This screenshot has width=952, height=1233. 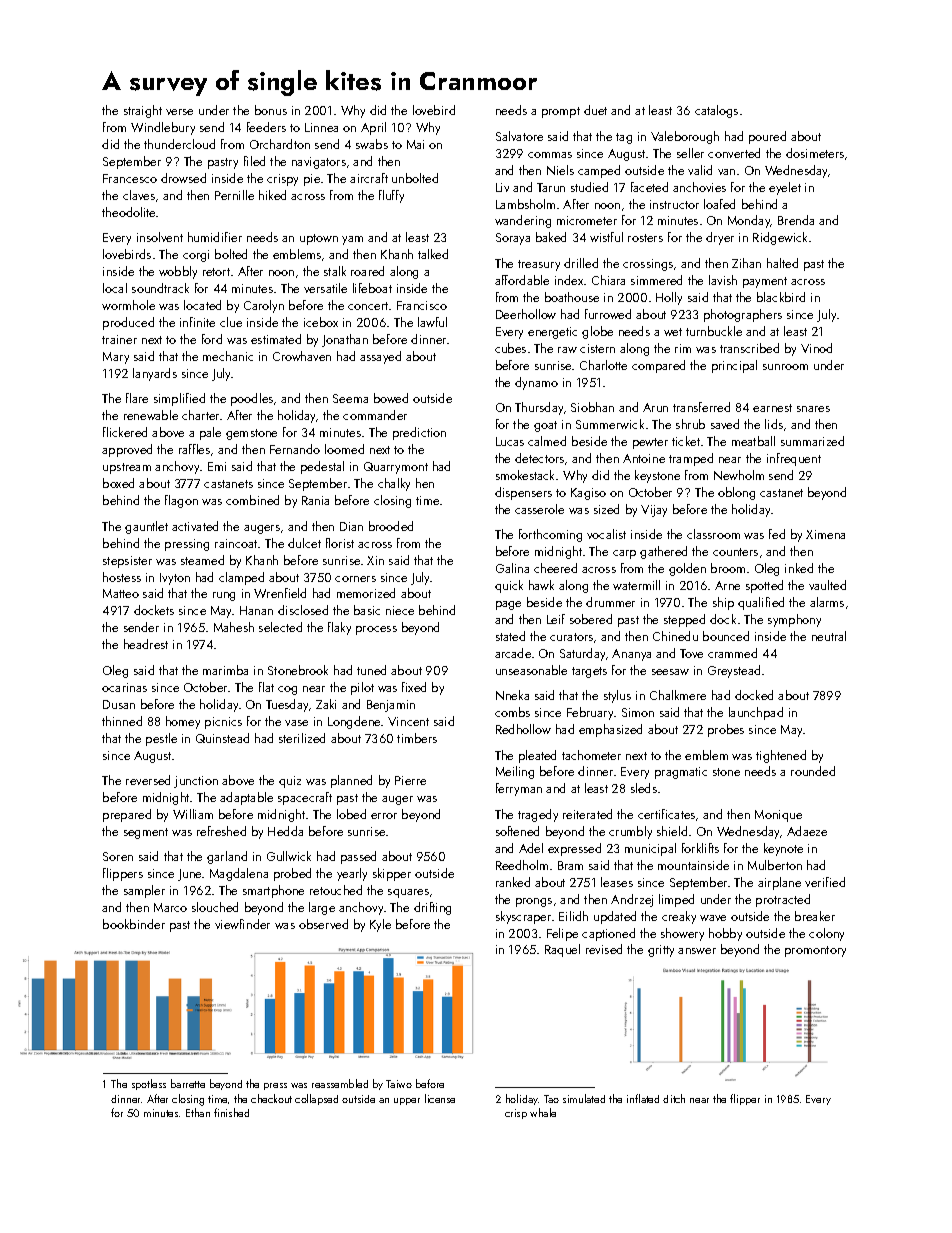 I want to click on finished, so click(x=231, y=1112).
